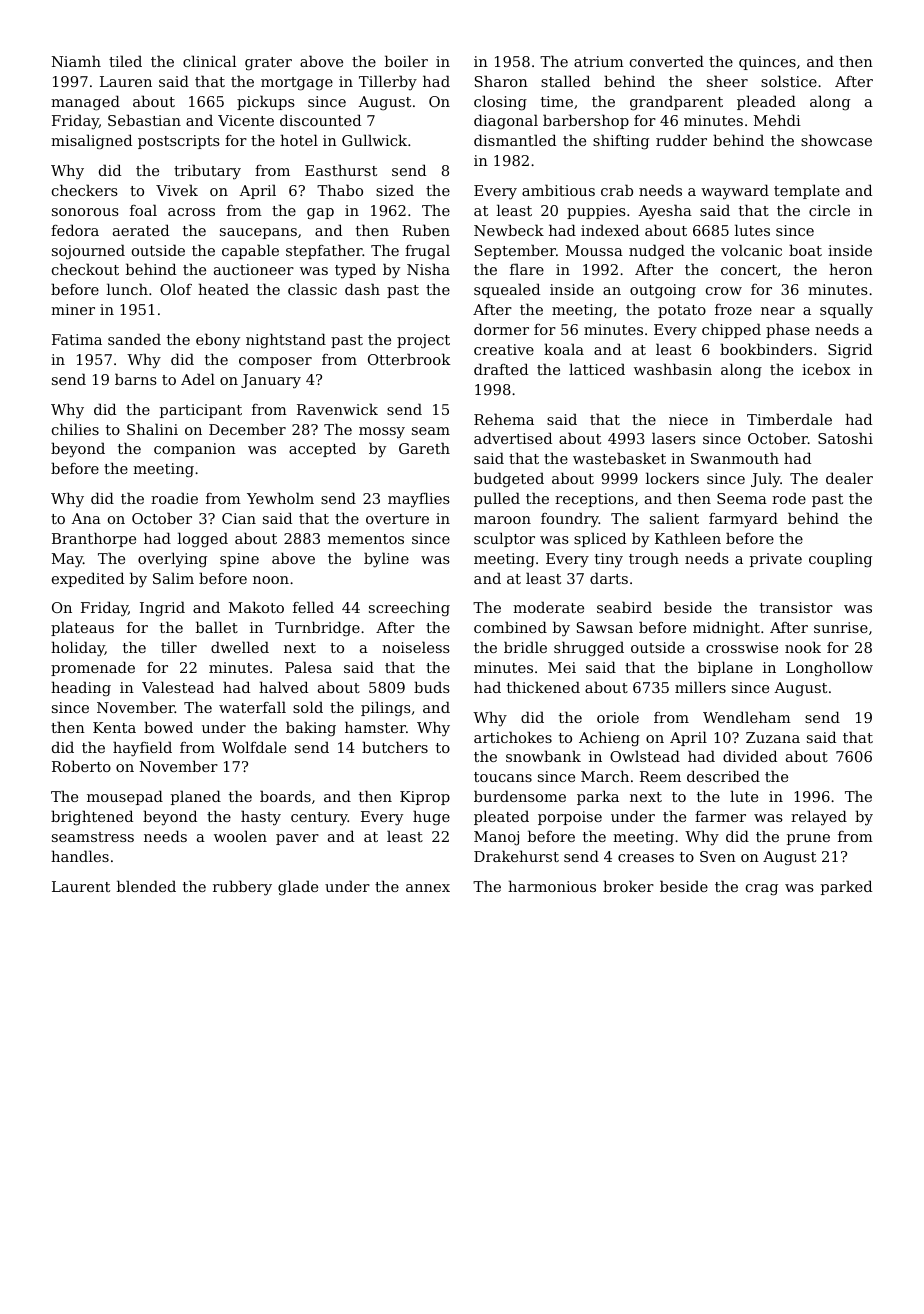 The height and width of the screenshot is (1314, 924). What do you see at coordinates (628, 886) in the screenshot?
I see `broker` at bounding box center [628, 886].
